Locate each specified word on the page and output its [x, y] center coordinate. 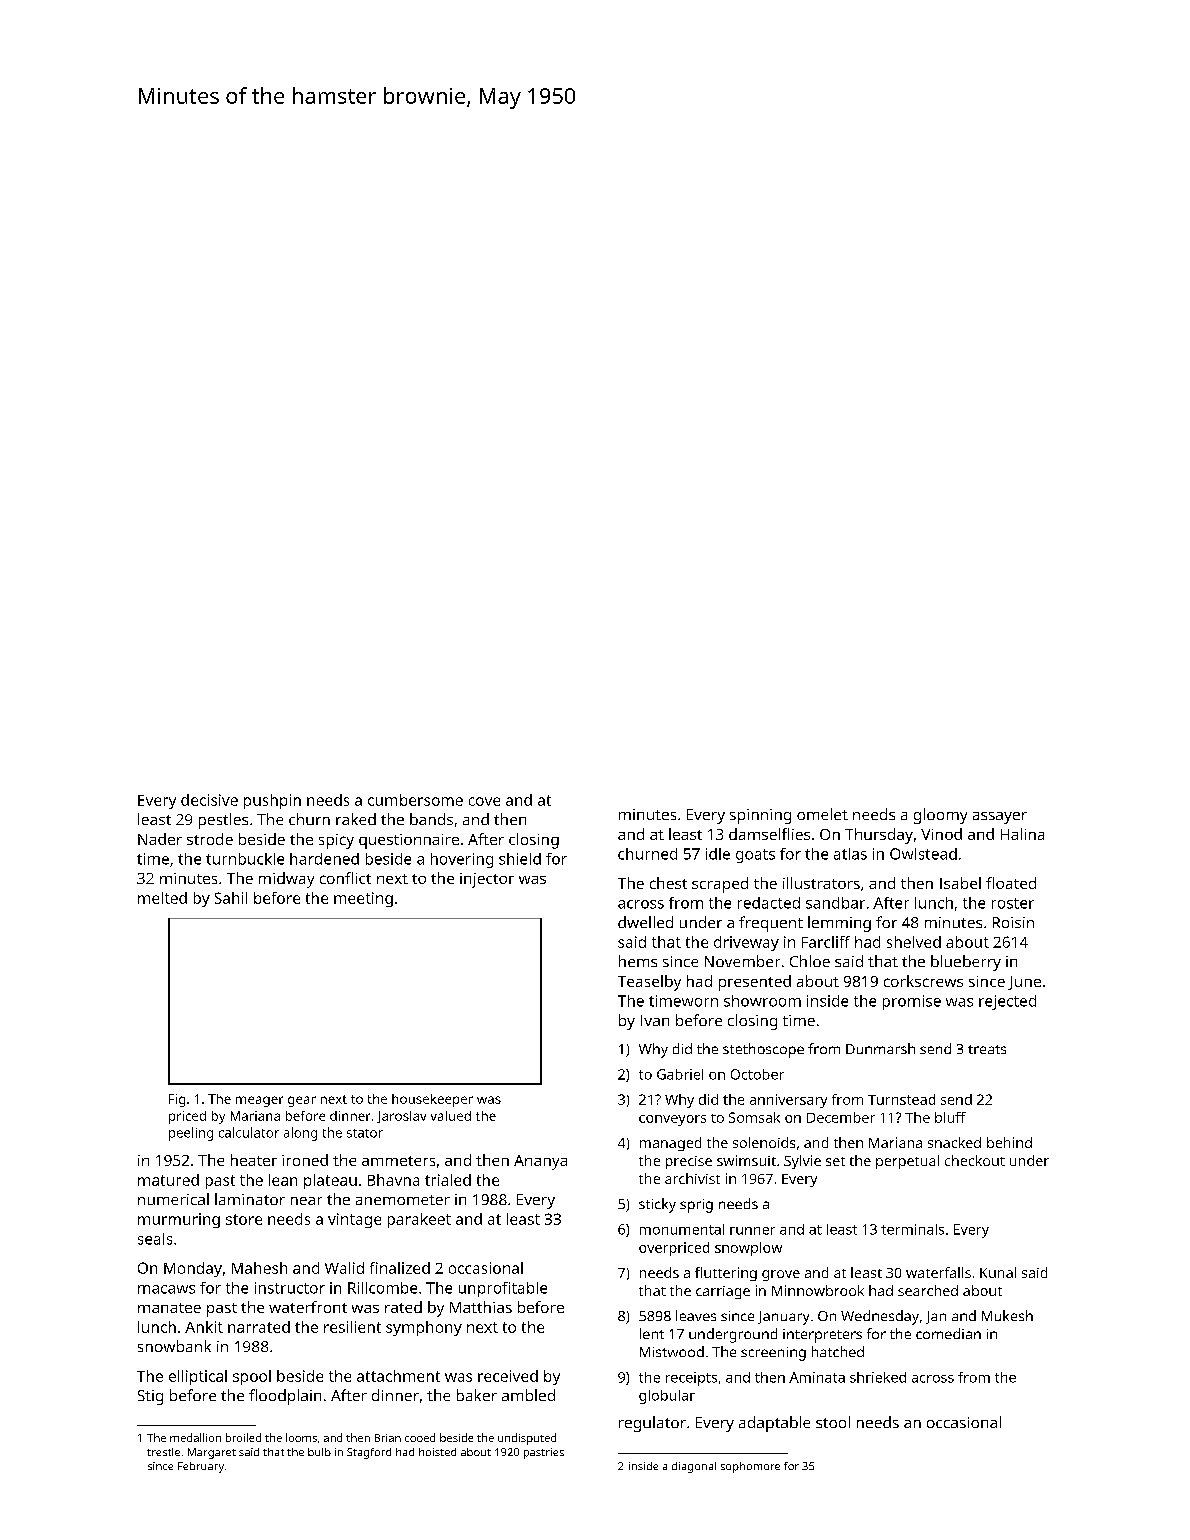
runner [752, 1231]
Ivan [655, 1020]
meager [259, 1101]
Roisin [1013, 922]
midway [286, 880]
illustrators [821, 883]
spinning [760, 816]
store [244, 1219]
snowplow [748, 1249]
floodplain [285, 1397]
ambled [528, 1395]
